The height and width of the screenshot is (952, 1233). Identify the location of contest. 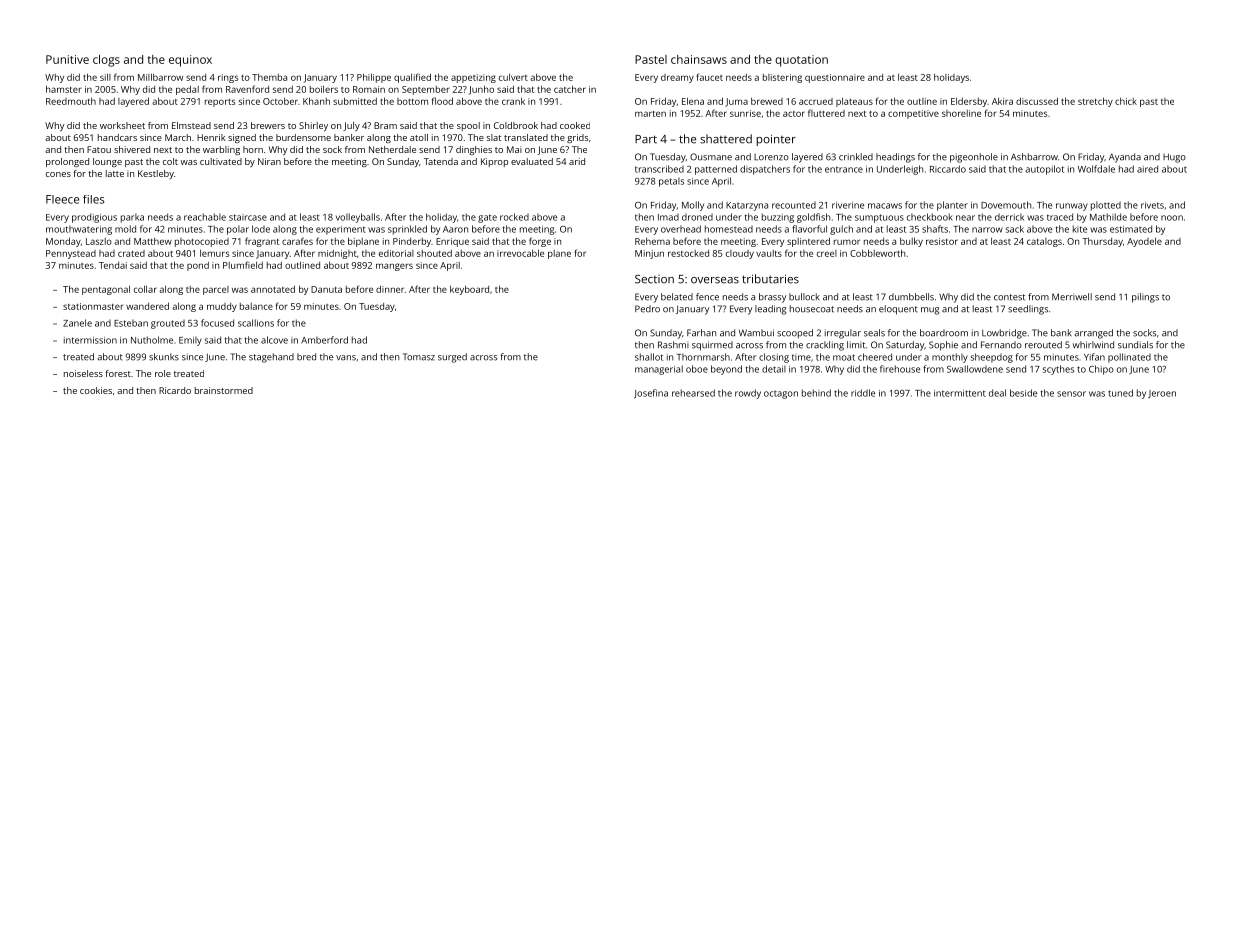
(1009, 297).
